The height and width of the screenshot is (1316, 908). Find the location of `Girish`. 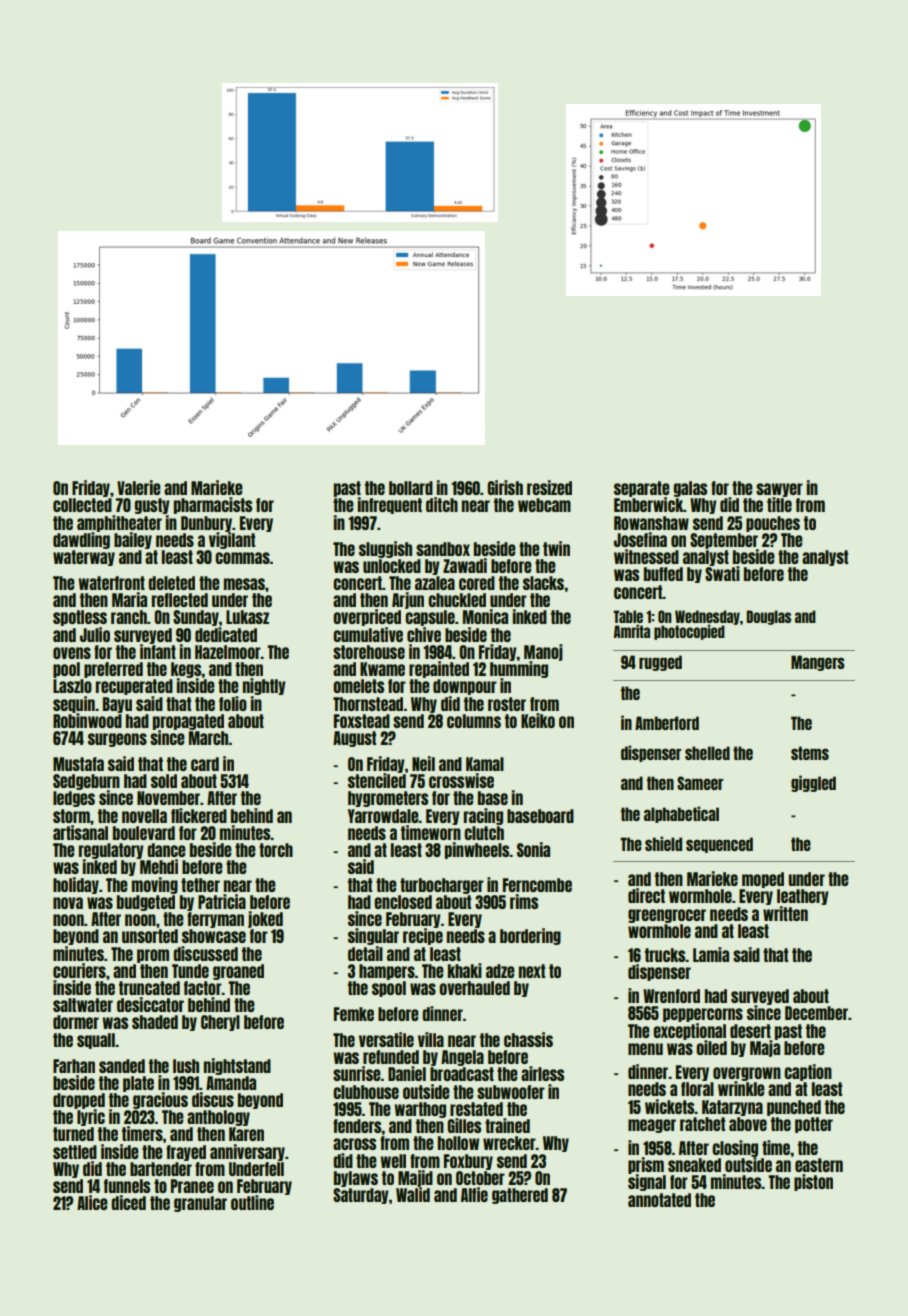

Girish is located at coordinates (505, 487).
